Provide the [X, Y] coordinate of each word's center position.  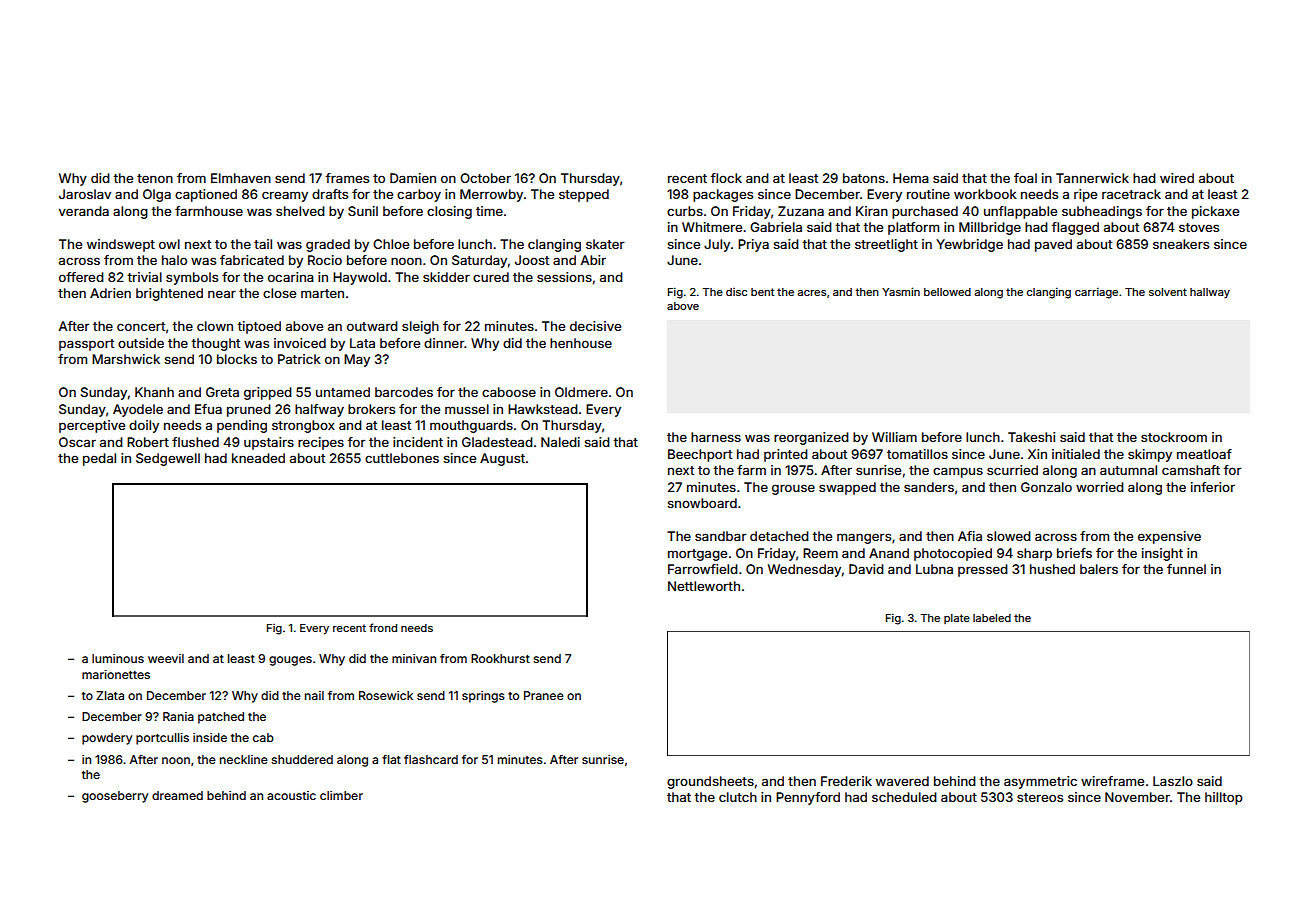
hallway [1210, 293]
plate [957, 619]
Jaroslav [85, 194]
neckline [244, 759]
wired [1177, 178]
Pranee [544, 695]
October [485, 178]
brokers [371, 409]
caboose [509, 392]
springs [483, 697]
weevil [166, 658]
